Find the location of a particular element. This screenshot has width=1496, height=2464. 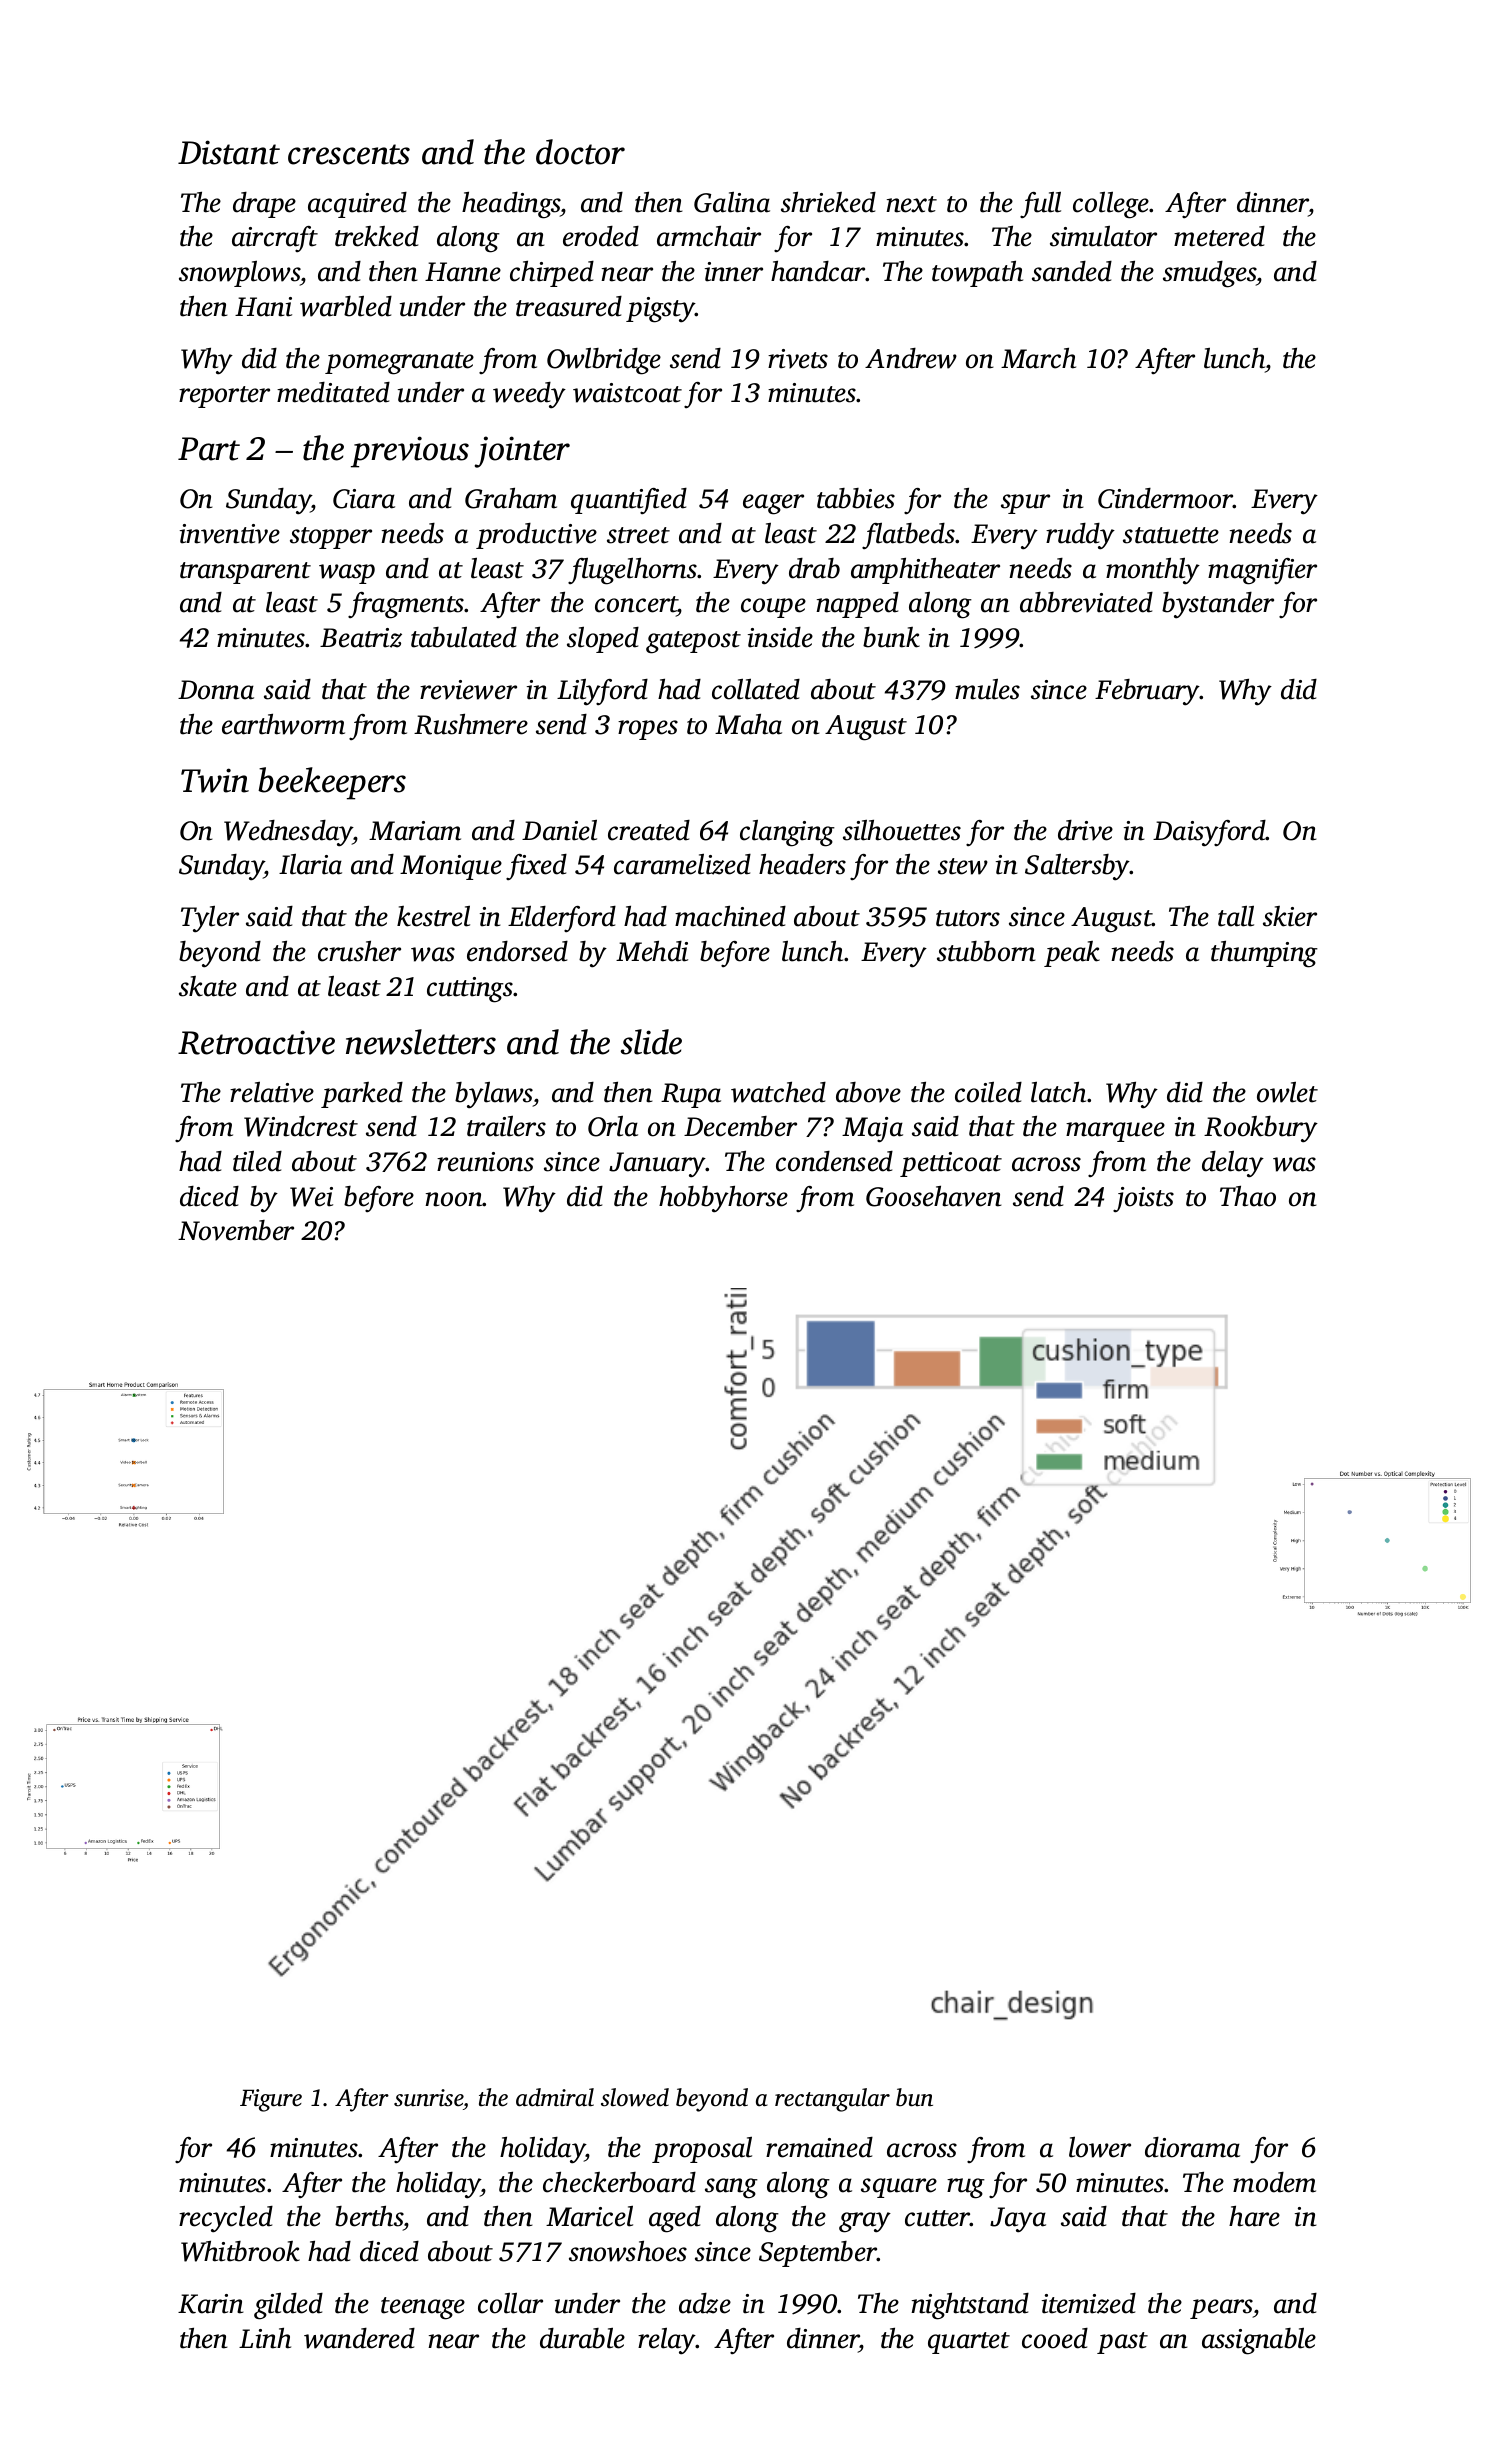

joists is located at coordinates (1143, 1200).
